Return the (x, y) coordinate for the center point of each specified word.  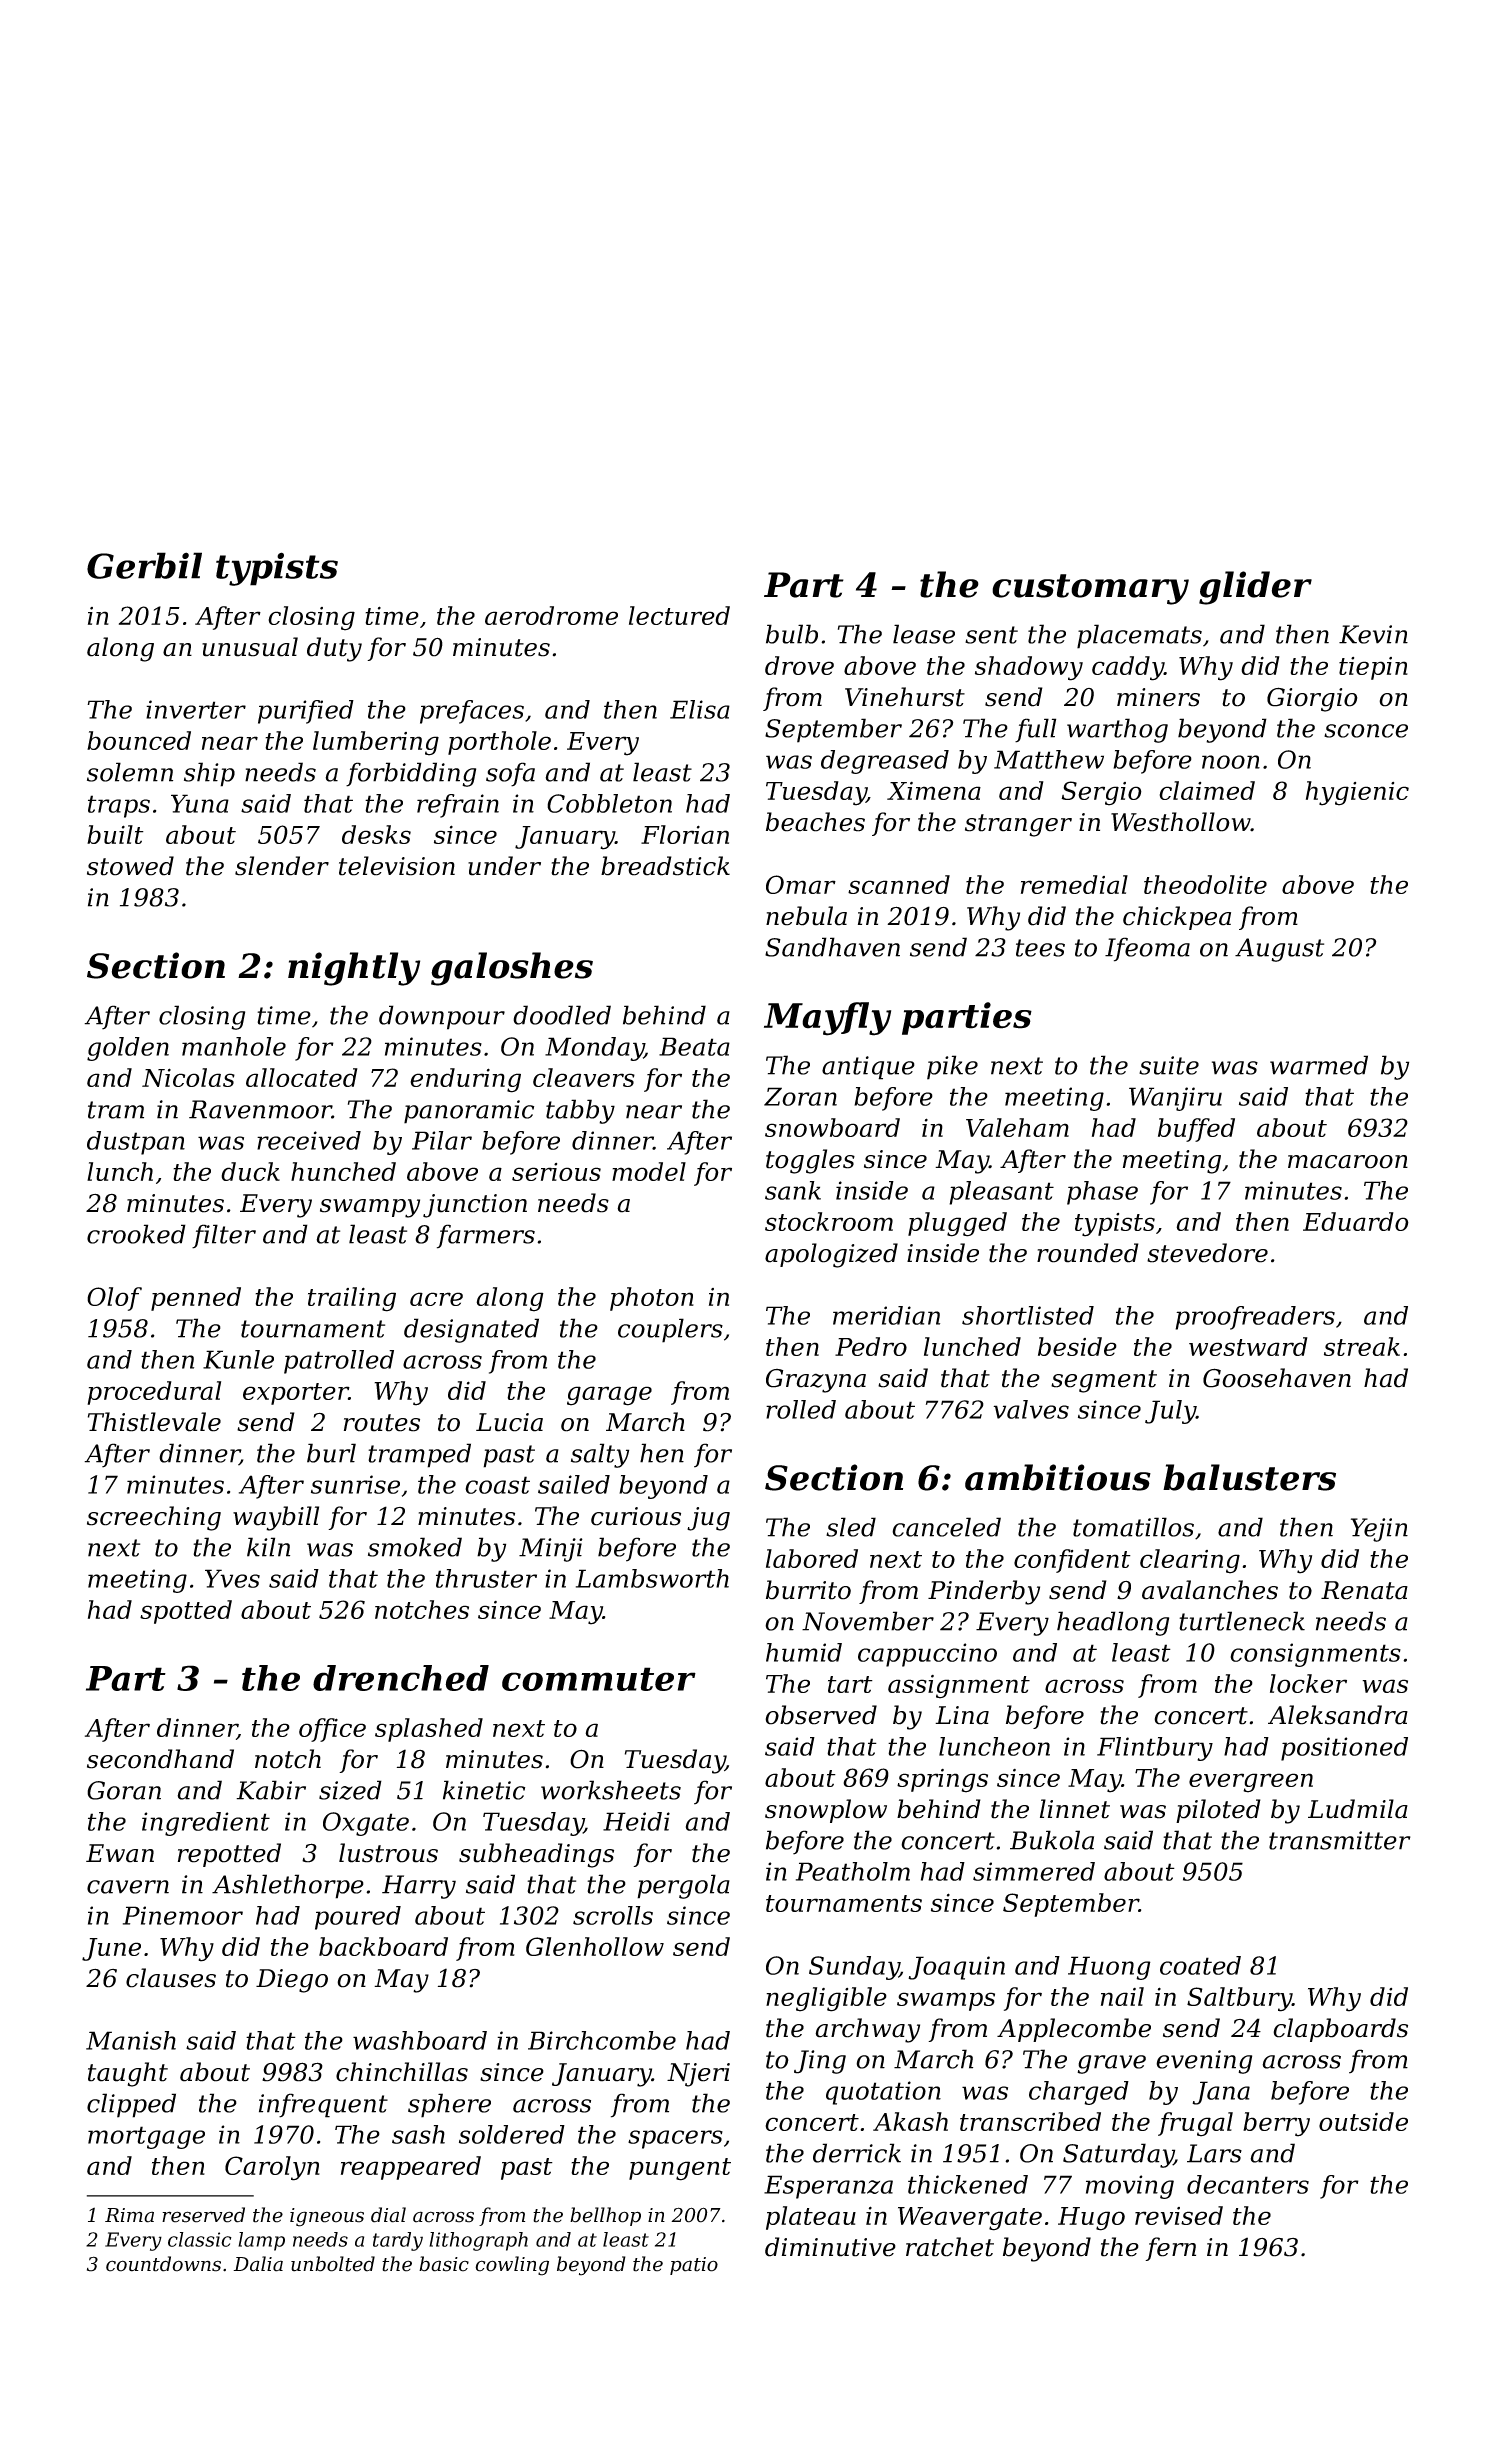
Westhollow (1181, 822)
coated (1200, 1965)
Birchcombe (602, 2040)
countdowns (163, 2264)
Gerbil (144, 565)
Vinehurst (905, 697)
